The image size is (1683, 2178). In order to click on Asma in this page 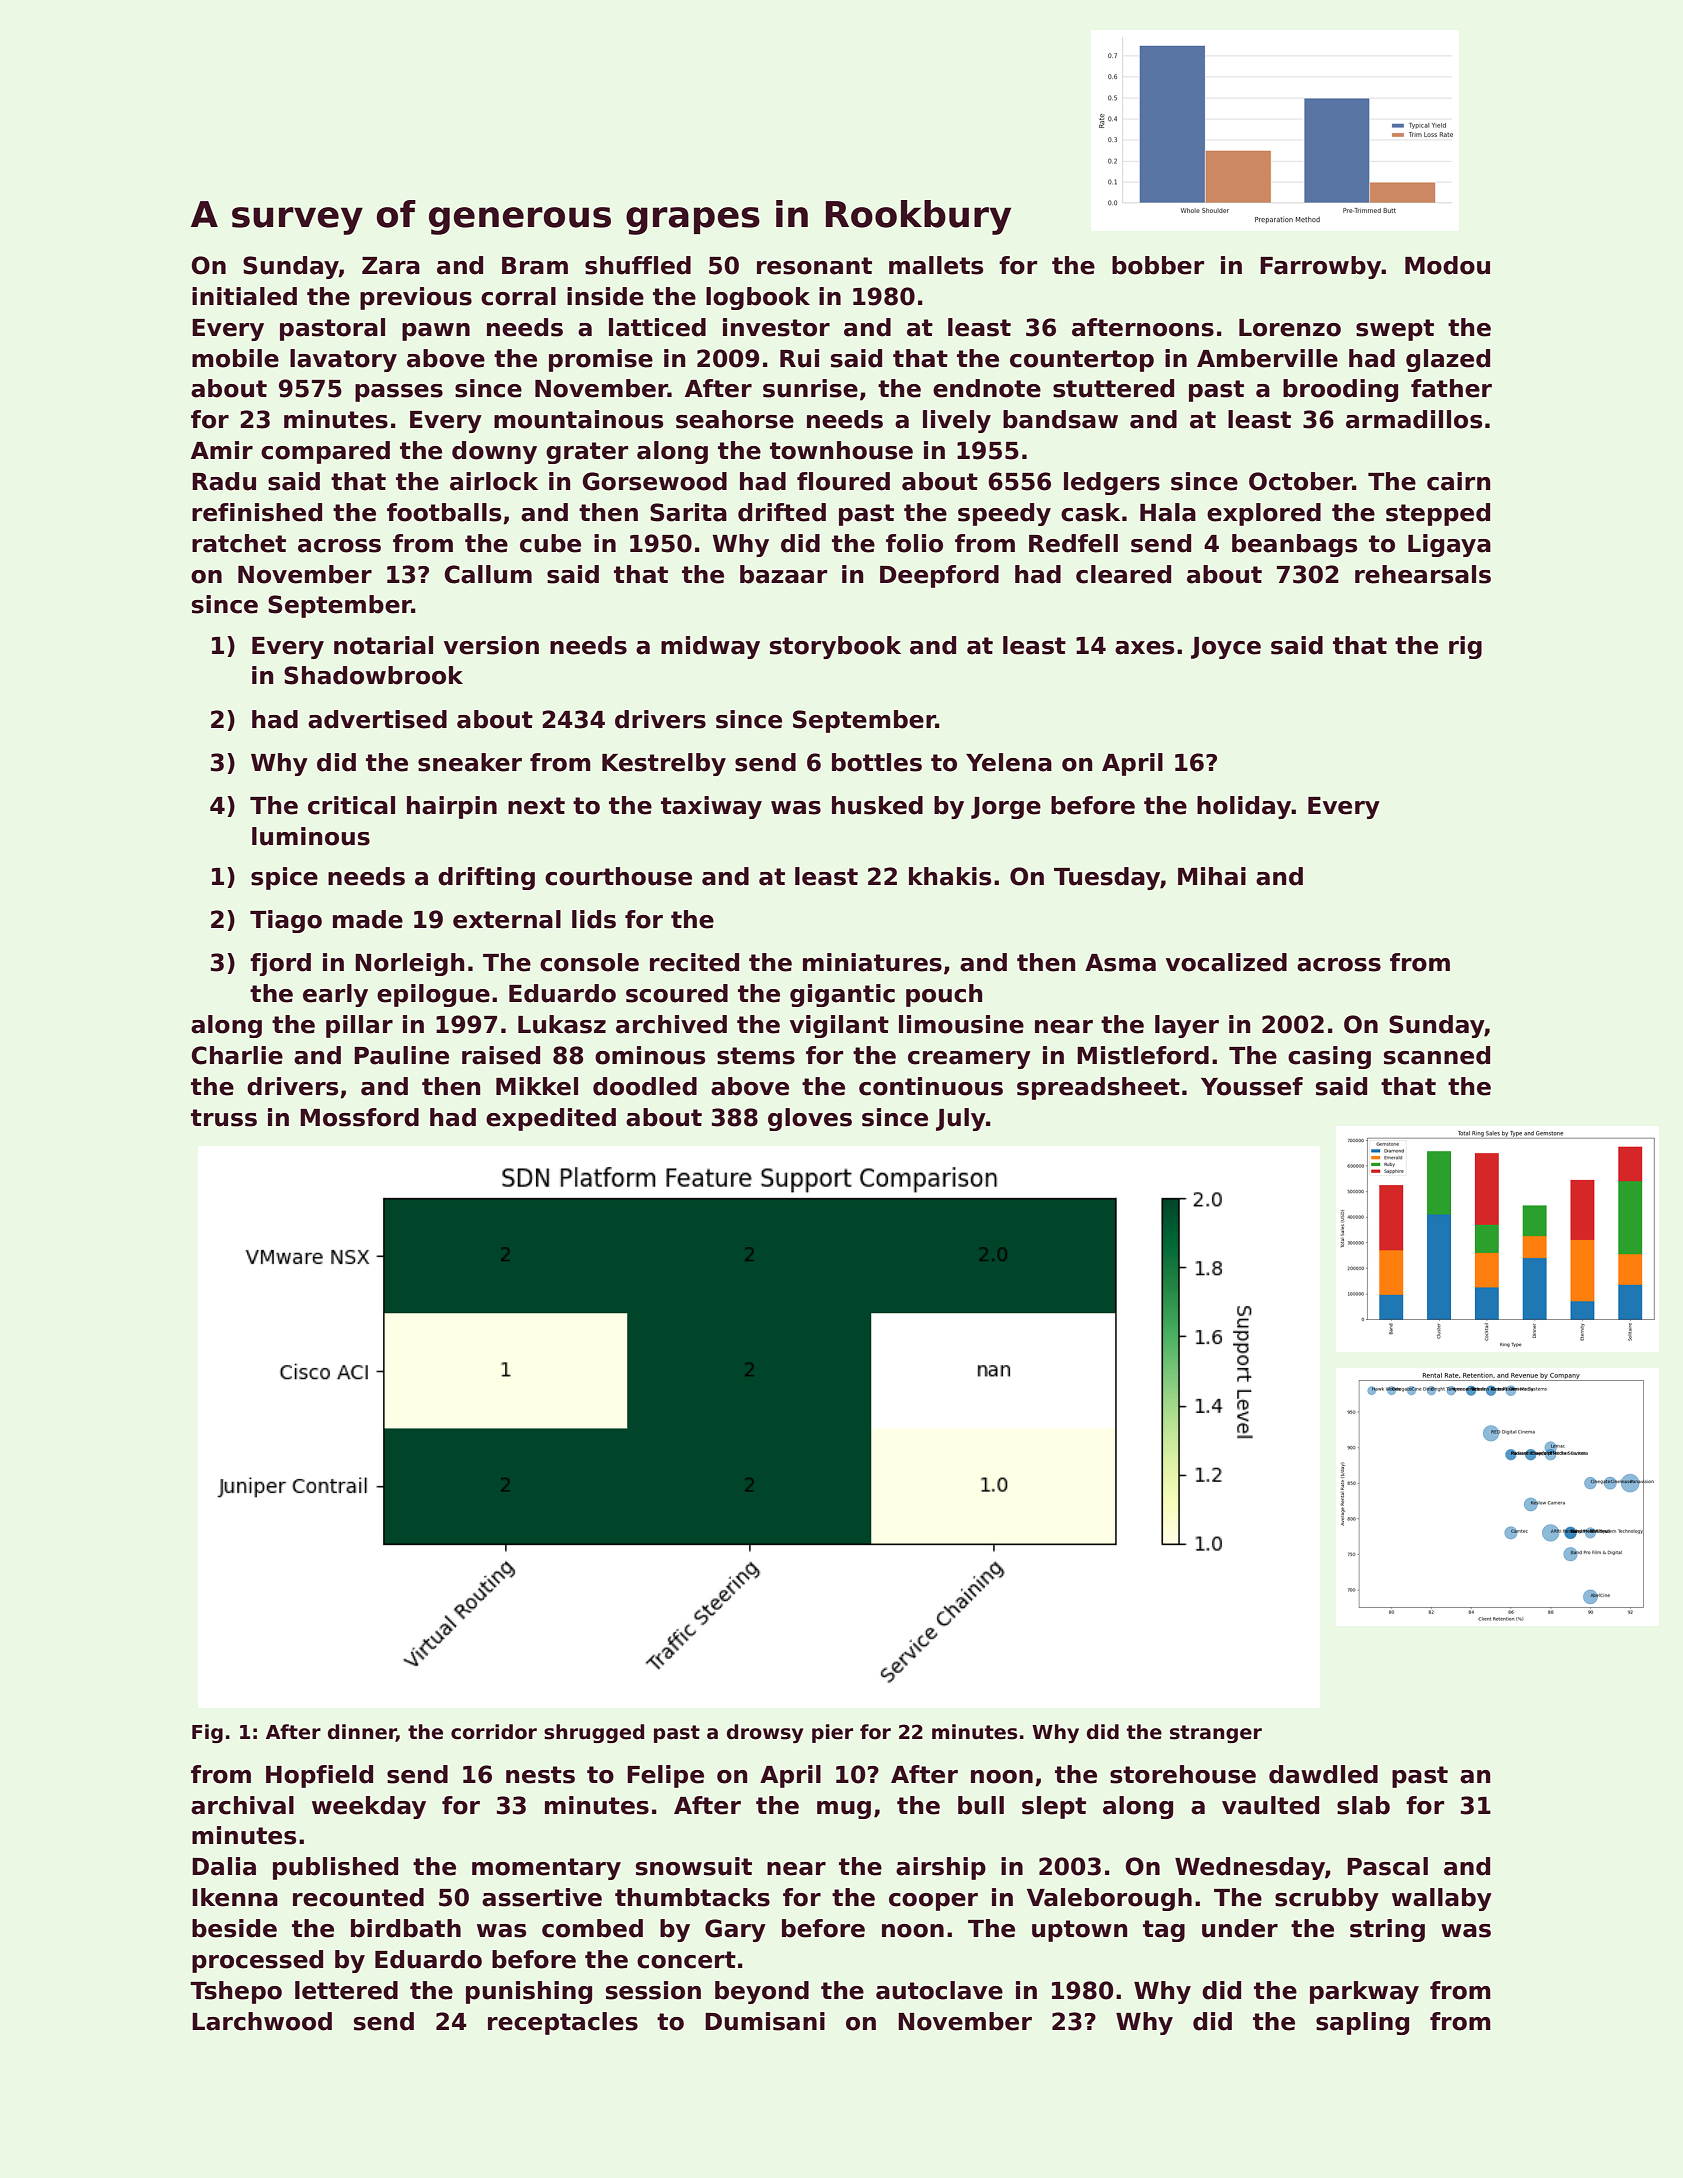, I will do `click(1120, 963)`.
